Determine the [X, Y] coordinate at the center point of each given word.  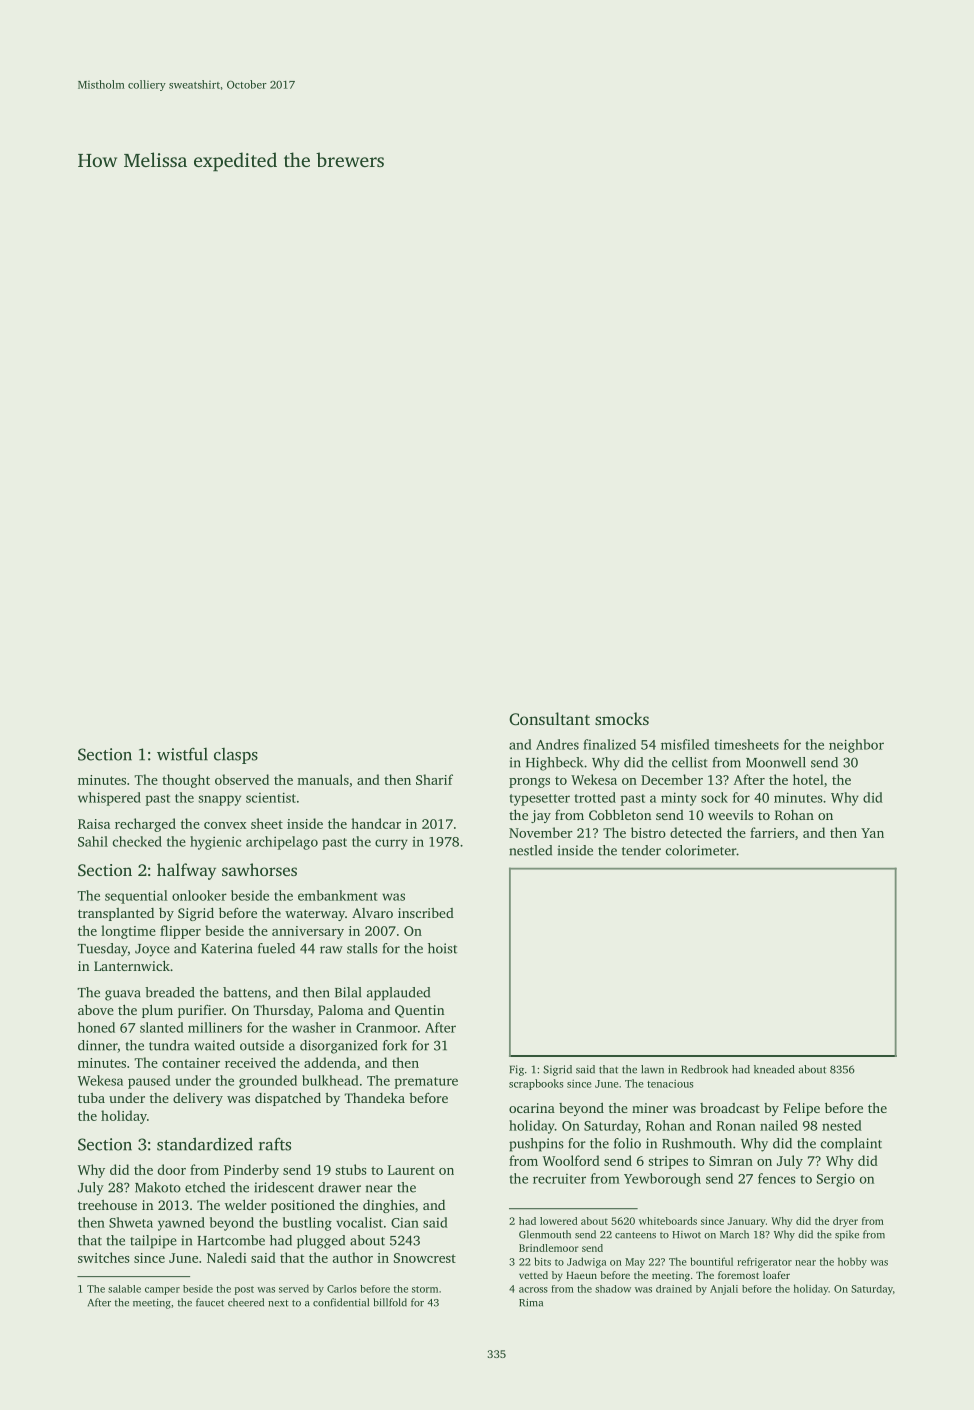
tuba [91, 1098]
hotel [808, 779]
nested [842, 1125]
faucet [210, 1302]
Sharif [434, 779]
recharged [145, 825]
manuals [323, 779]
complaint [851, 1145]
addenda [330, 1062]
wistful [182, 754]
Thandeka [374, 1097]
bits [542, 1261]
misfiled [685, 744]
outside [262, 1045]
